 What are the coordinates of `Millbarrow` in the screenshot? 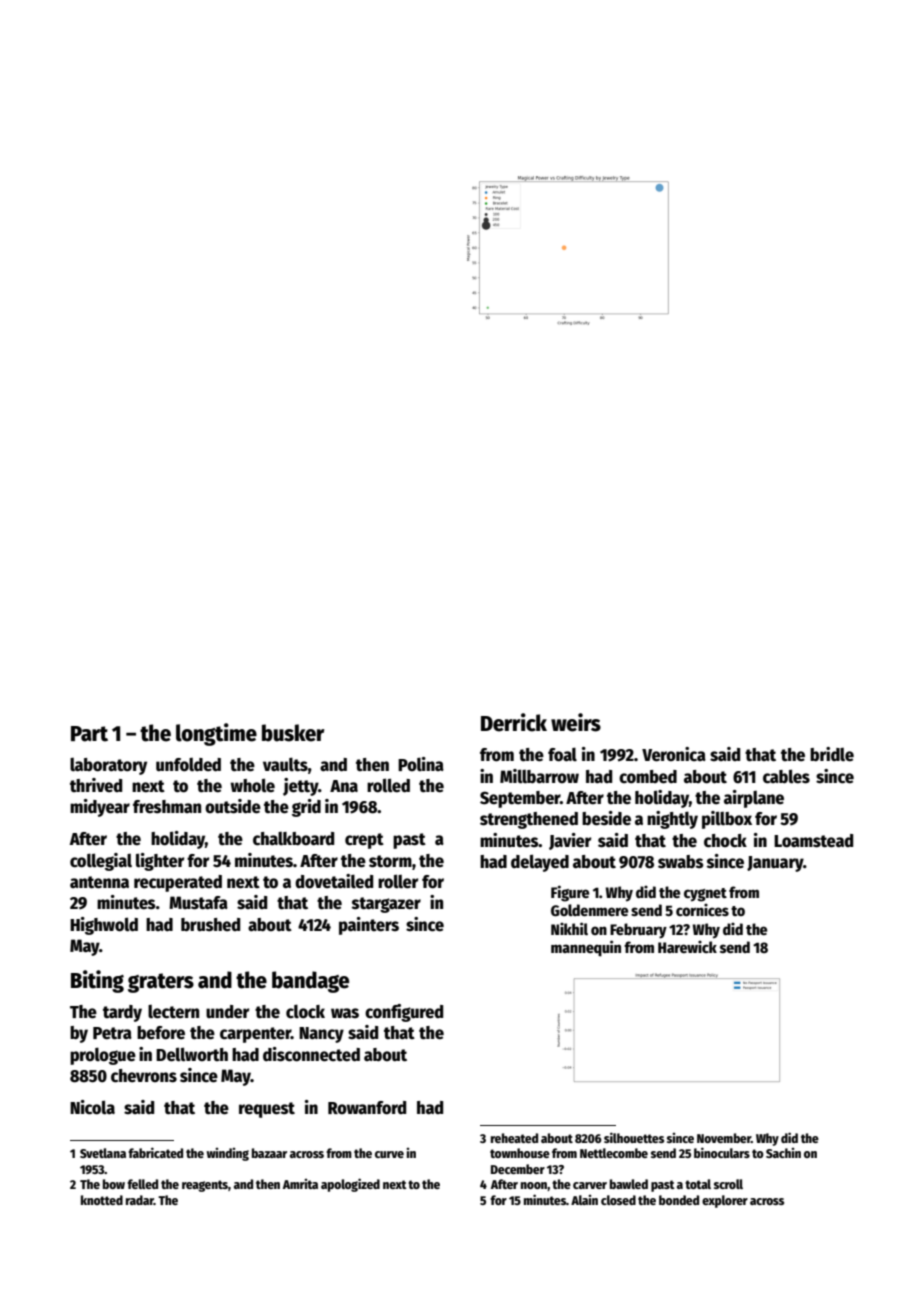 It's located at (539, 776).
